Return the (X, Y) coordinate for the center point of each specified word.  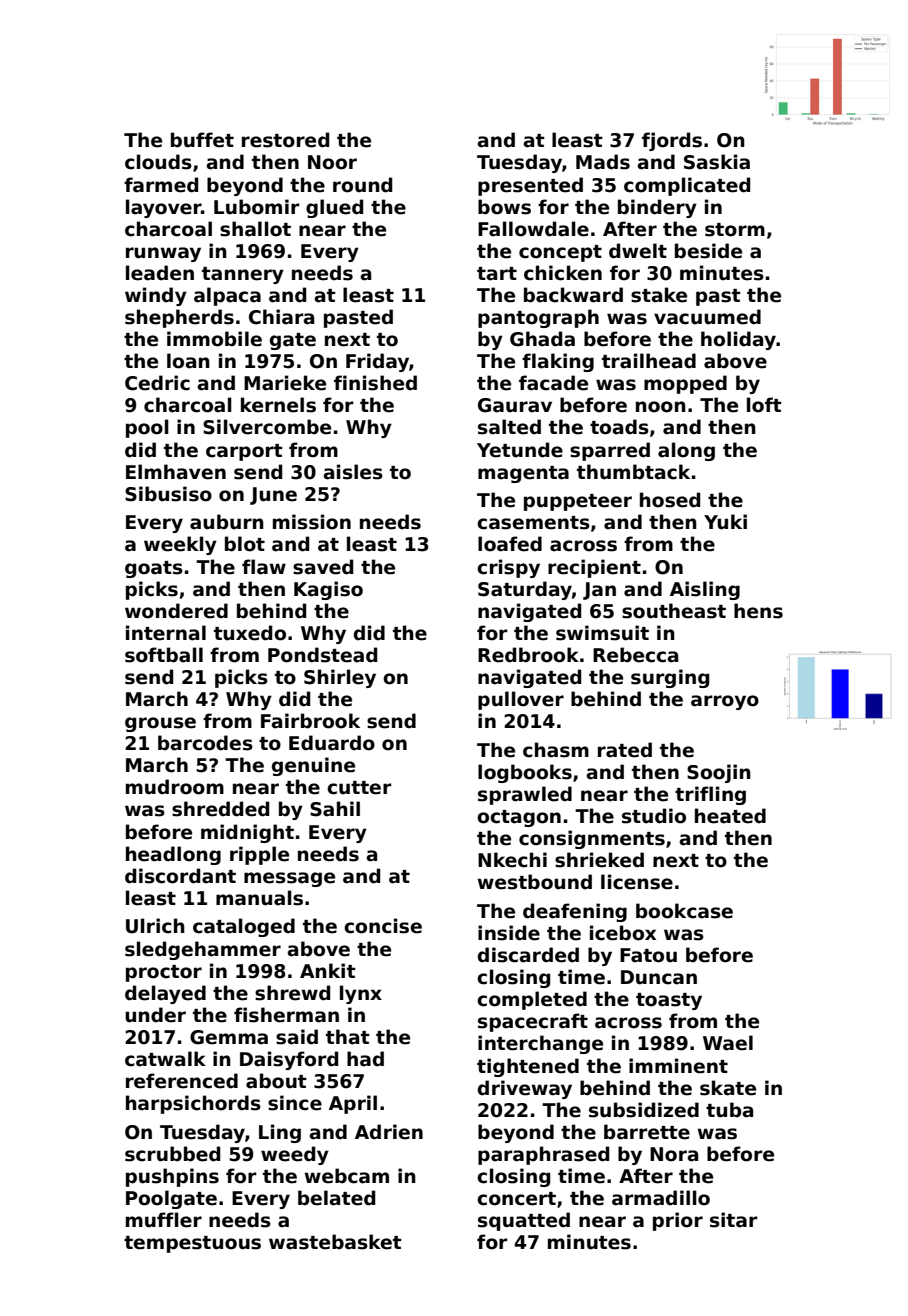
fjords (672, 141)
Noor (332, 162)
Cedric (157, 383)
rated (625, 750)
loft (764, 405)
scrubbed (172, 1154)
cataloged (244, 927)
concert (516, 1199)
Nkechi (512, 860)
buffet (202, 140)
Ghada (542, 339)
